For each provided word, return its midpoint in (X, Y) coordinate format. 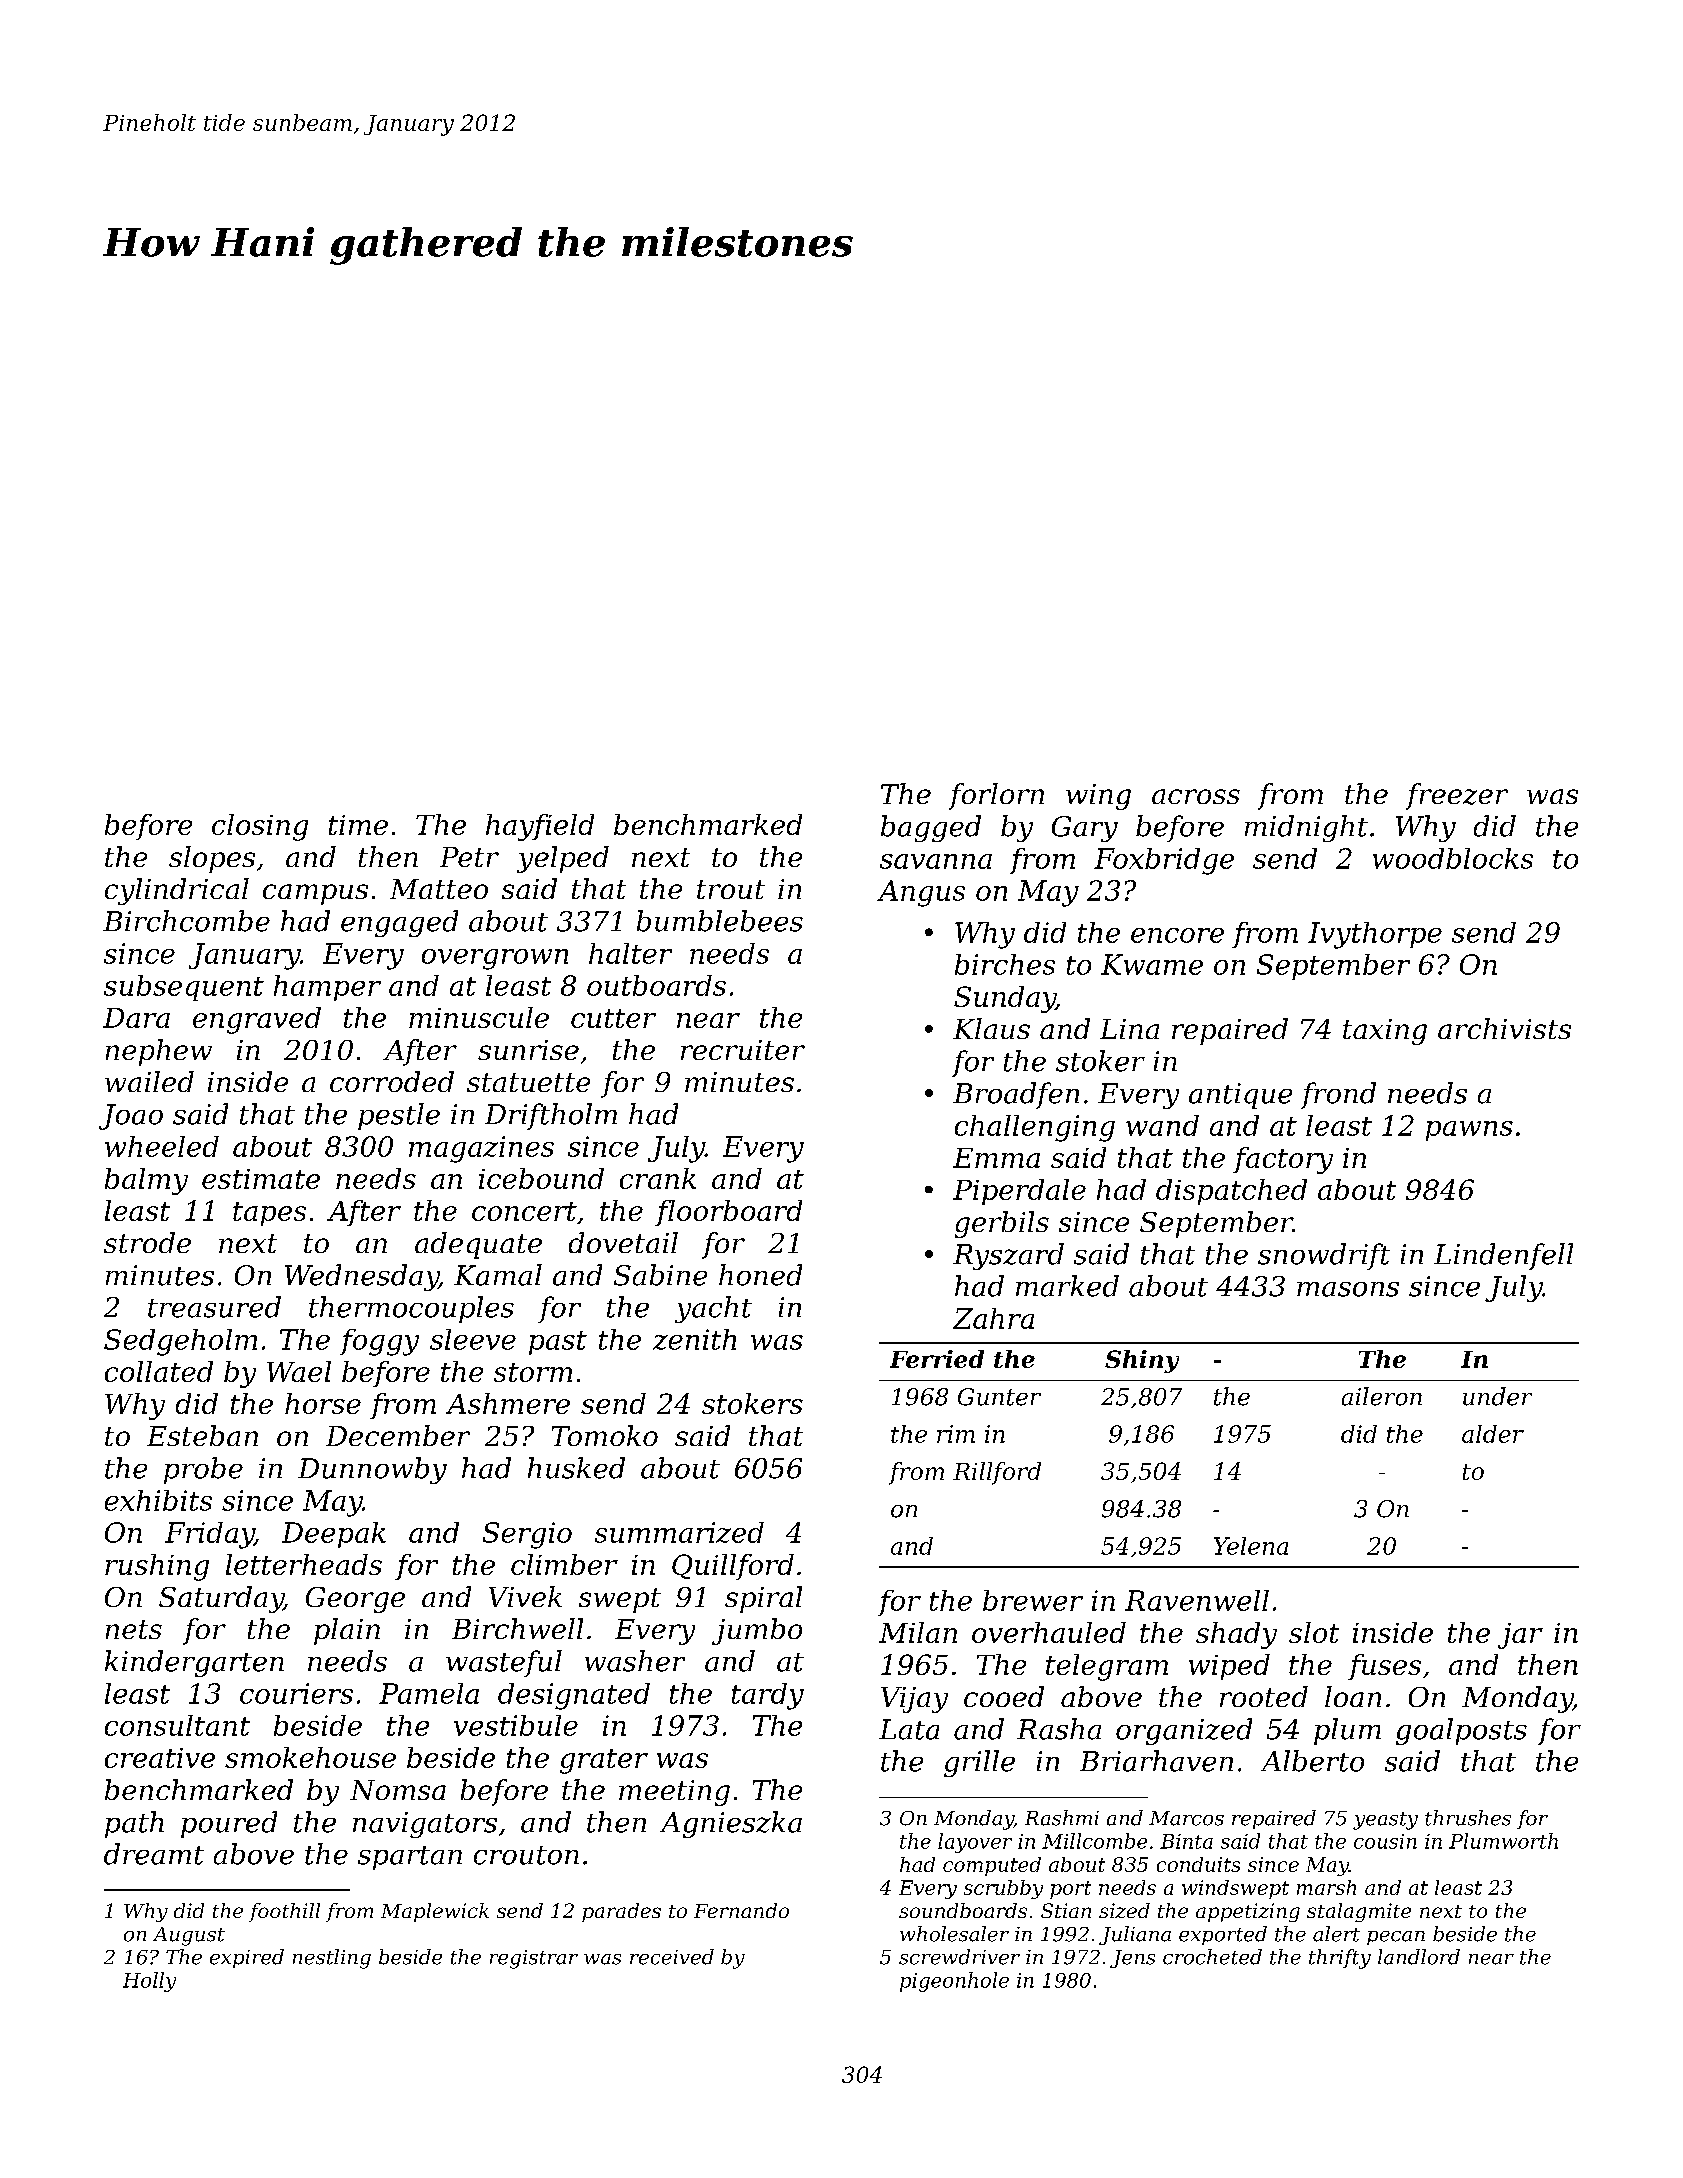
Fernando (741, 1910)
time (358, 825)
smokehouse (310, 1757)
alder (1493, 1434)
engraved (257, 1020)
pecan (1396, 1938)
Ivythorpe (1375, 935)
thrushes (1468, 1818)
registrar (534, 1959)
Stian (1066, 1910)
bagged (931, 828)
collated (159, 1371)
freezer (1457, 796)
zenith (694, 1339)
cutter (613, 1018)
